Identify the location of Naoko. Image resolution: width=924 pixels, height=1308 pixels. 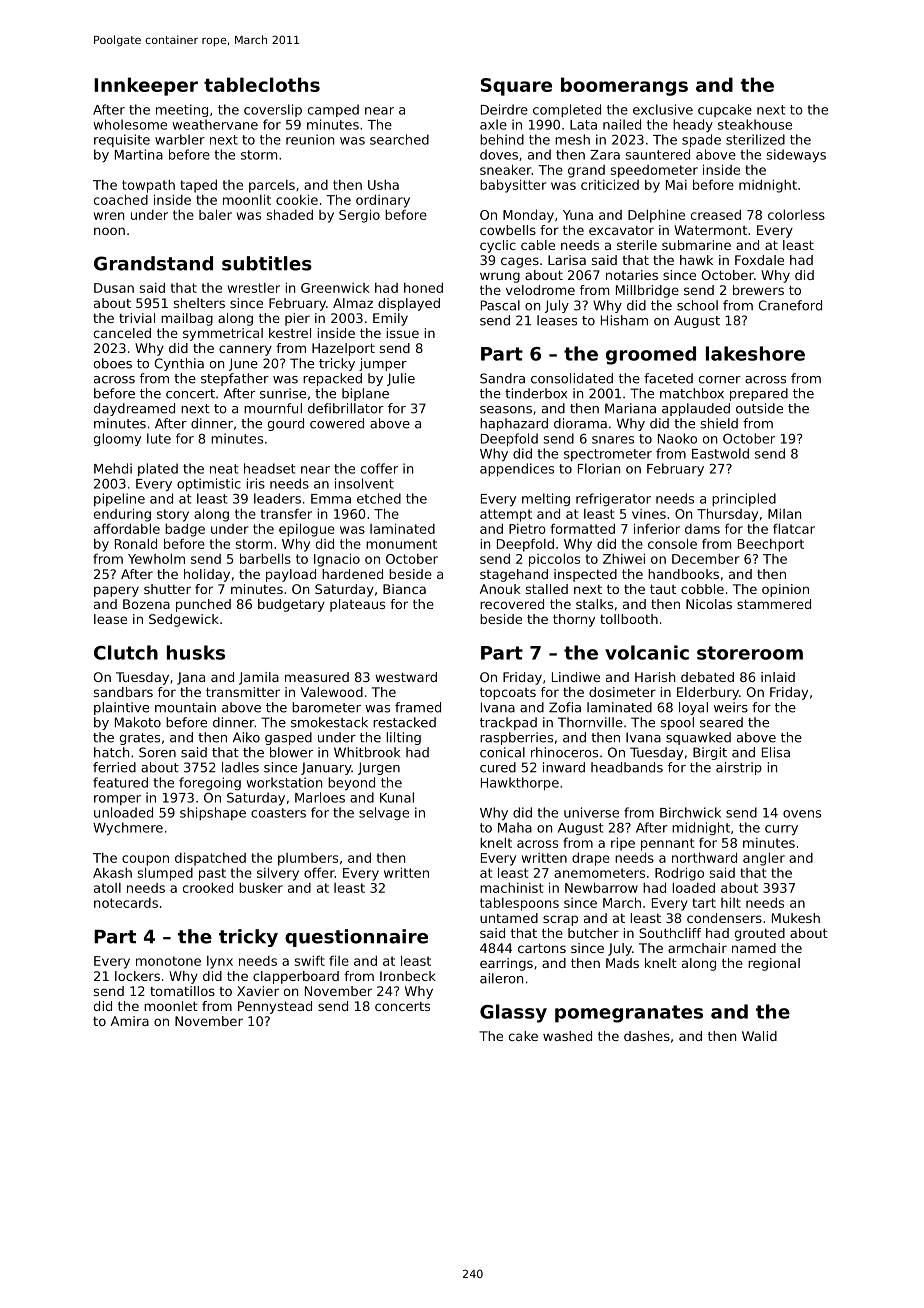
(677, 438).
